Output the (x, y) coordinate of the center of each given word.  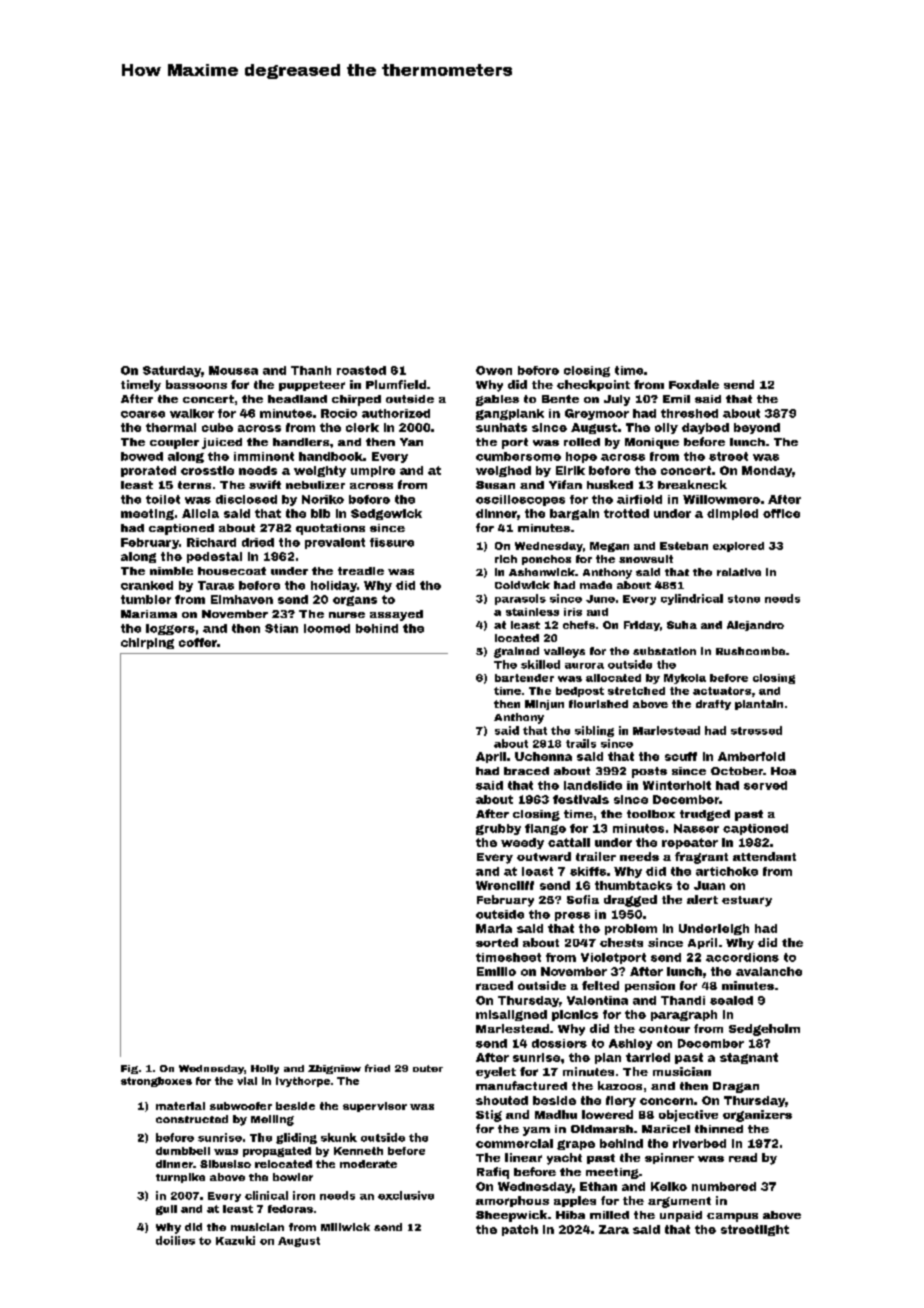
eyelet (496, 1073)
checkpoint (593, 385)
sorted (497, 942)
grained (516, 652)
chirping (147, 643)
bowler (293, 1177)
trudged (705, 815)
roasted (361, 370)
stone (744, 599)
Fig (129, 1069)
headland (297, 399)
